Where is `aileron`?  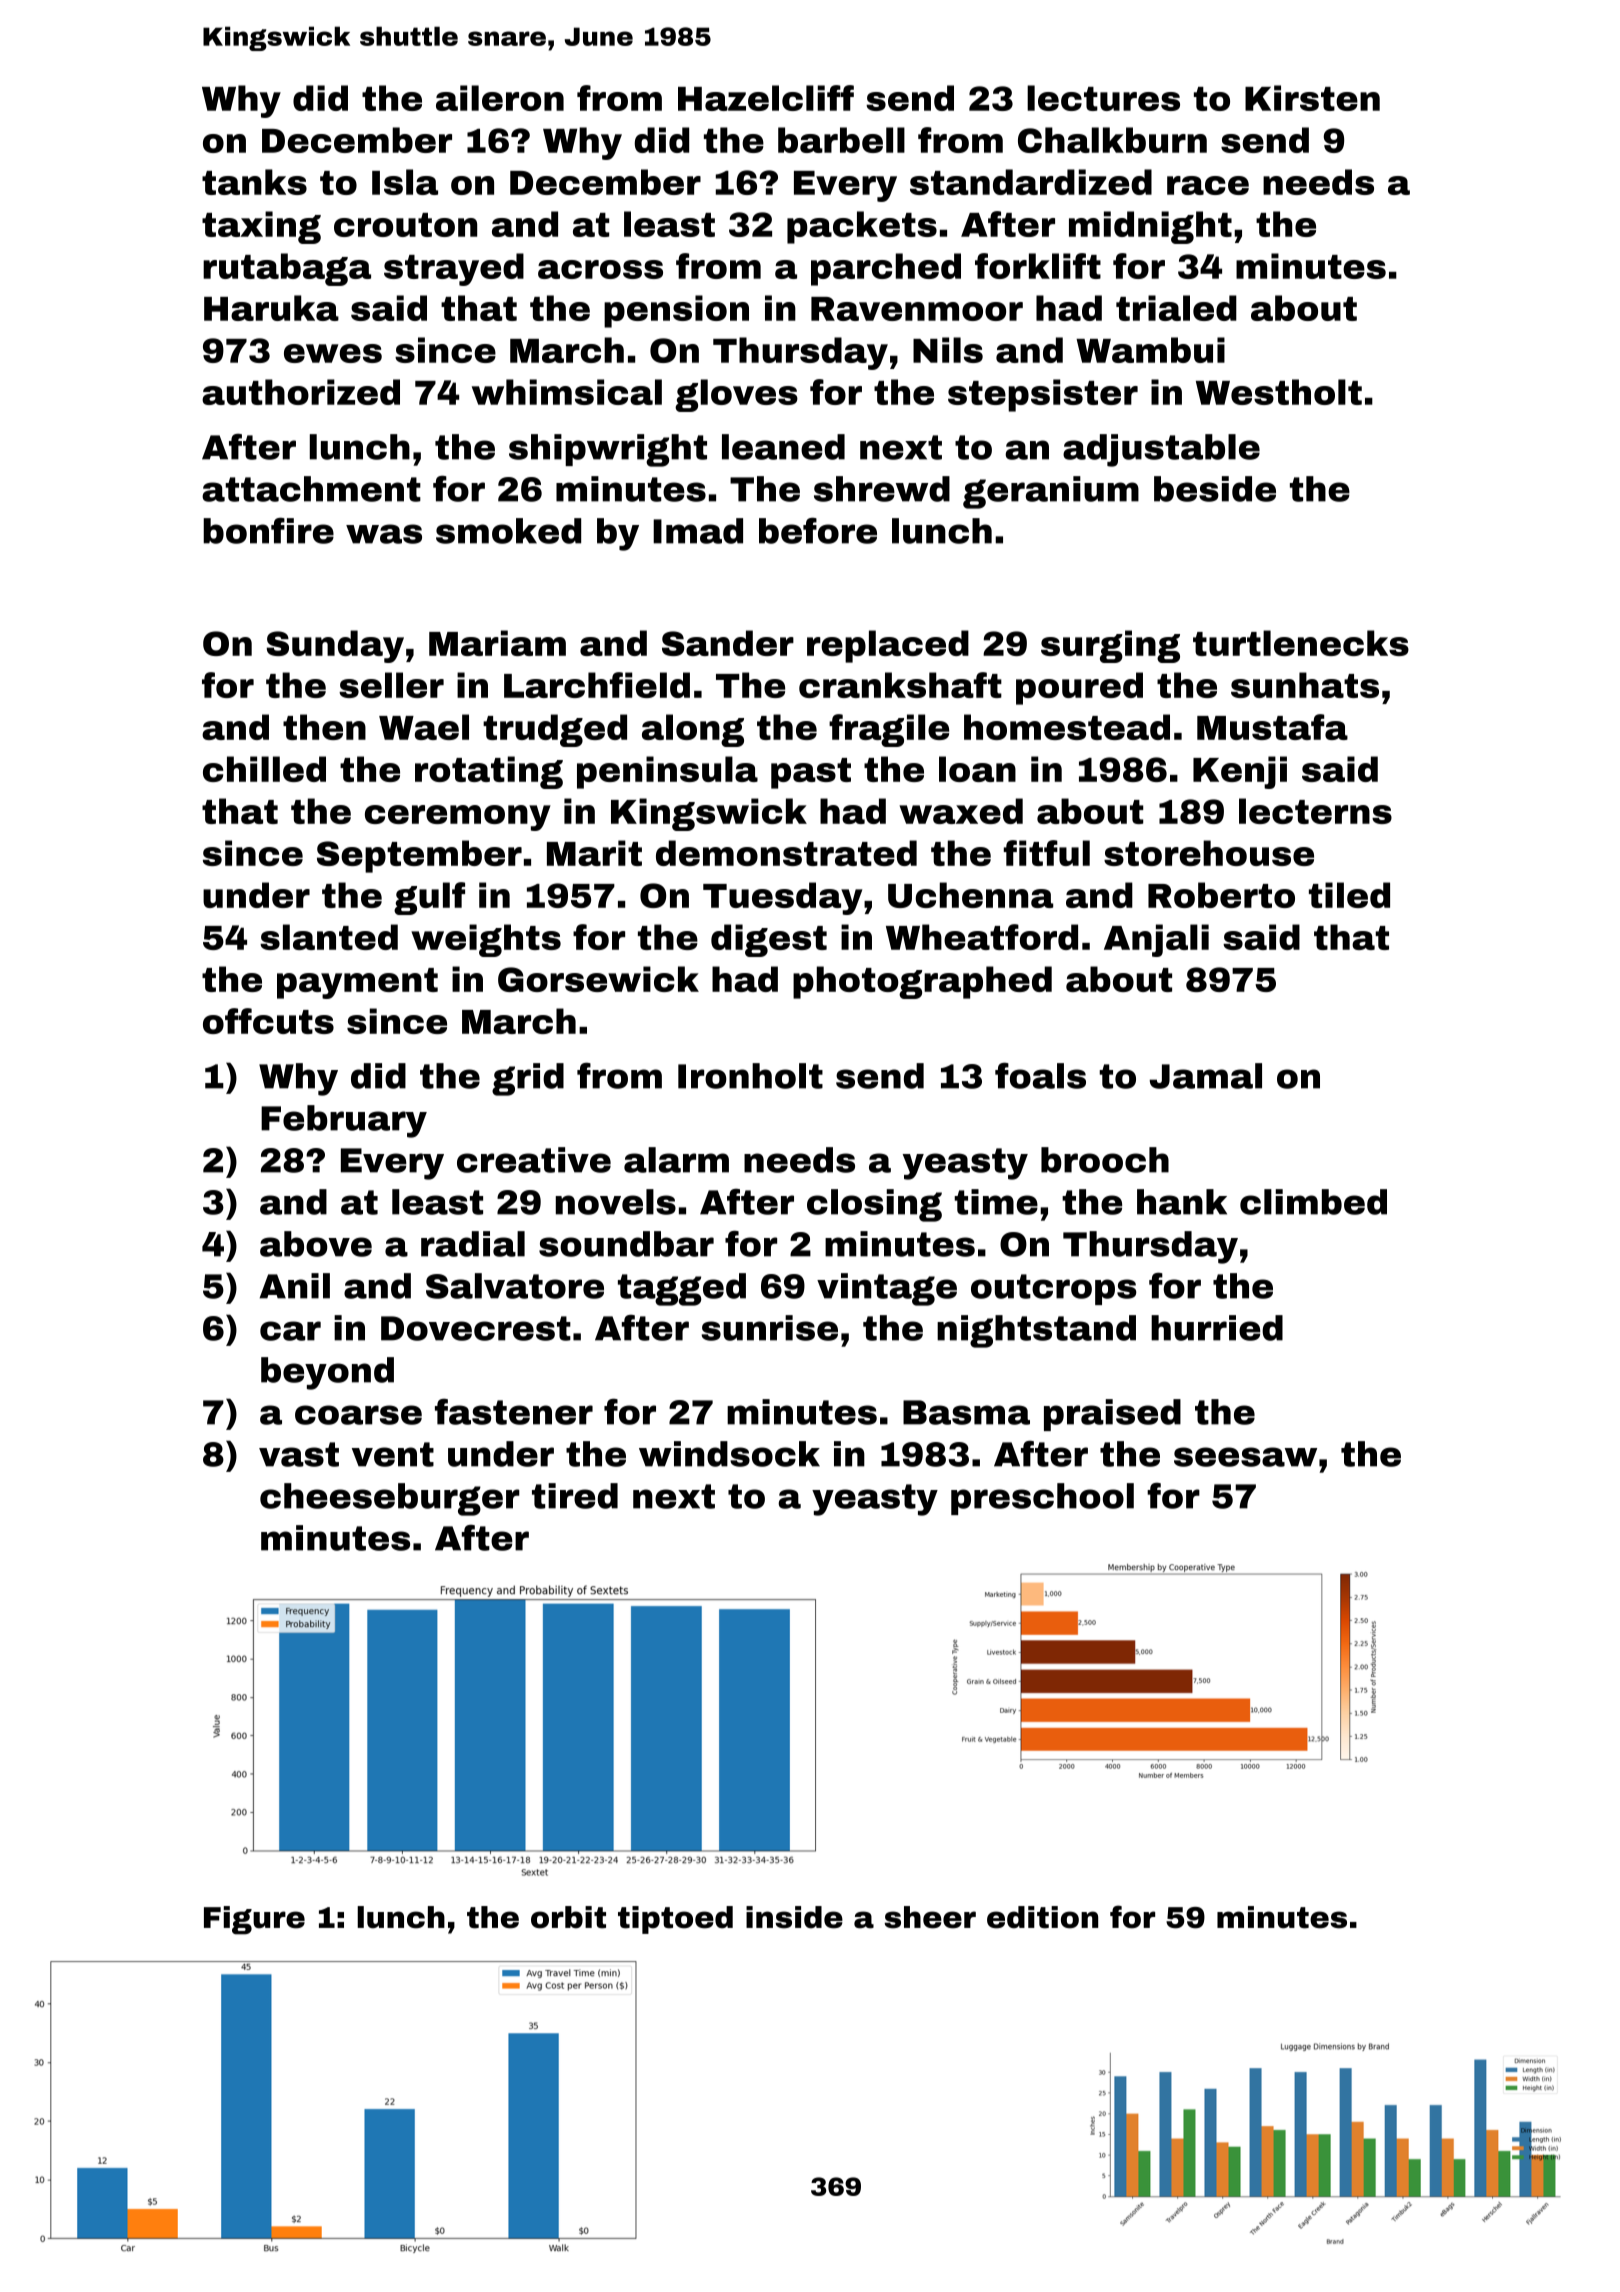 aileron is located at coordinates (500, 98).
